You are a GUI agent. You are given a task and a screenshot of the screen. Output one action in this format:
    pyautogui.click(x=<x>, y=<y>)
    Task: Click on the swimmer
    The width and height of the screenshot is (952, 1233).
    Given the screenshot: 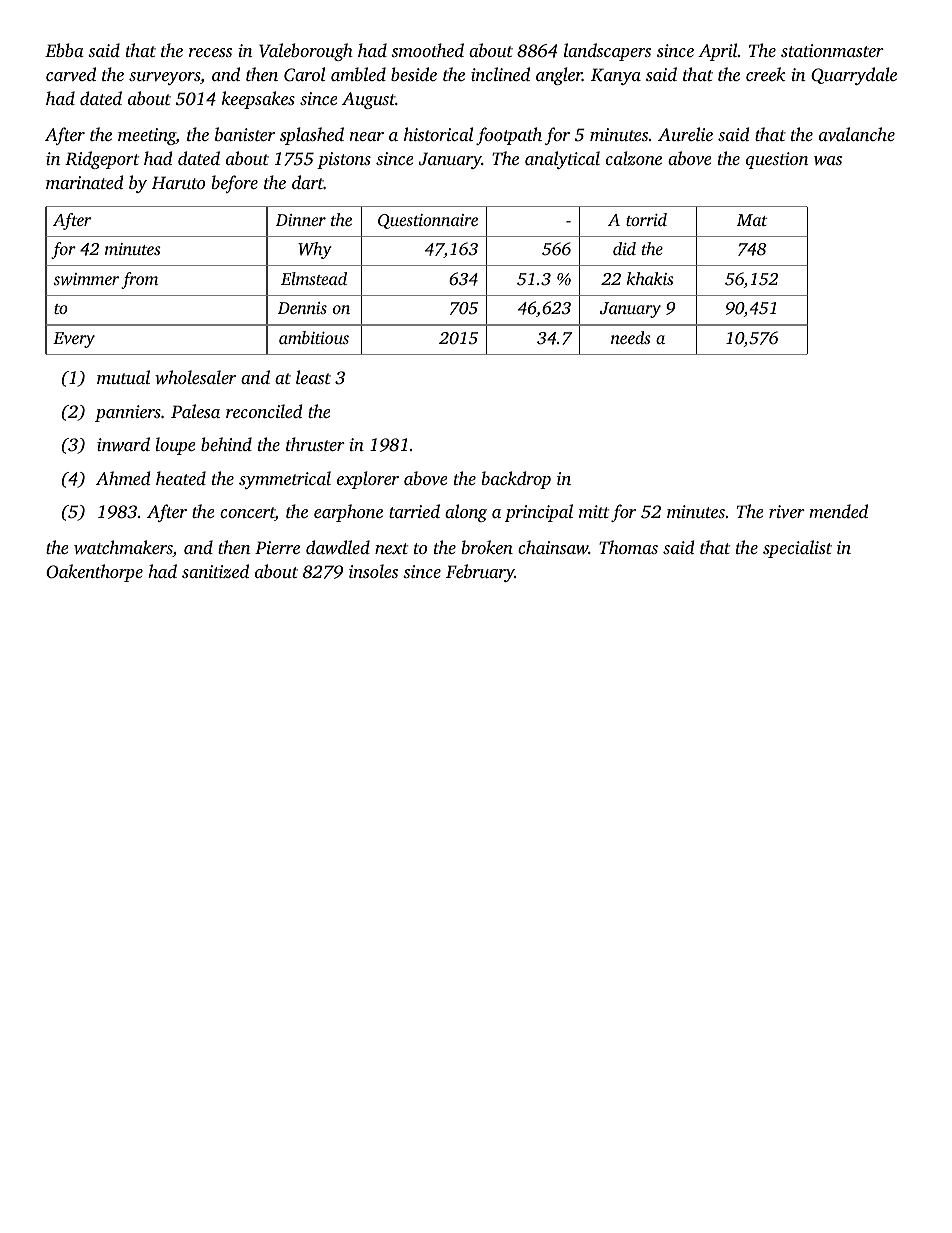 What is the action you would take?
    pyautogui.click(x=86, y=279)
